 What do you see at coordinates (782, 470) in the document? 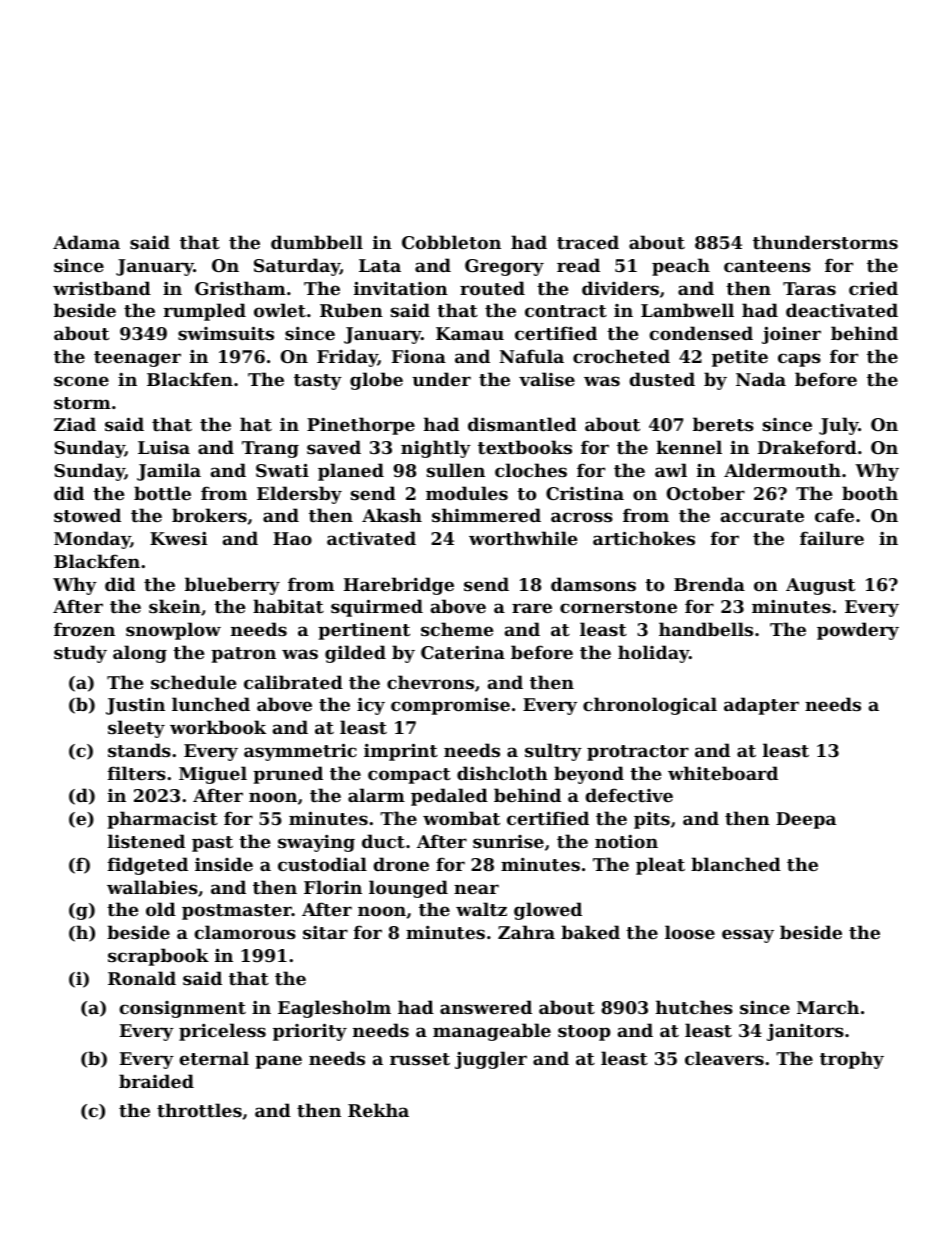
I see `Aldermouth` at bounding box center [782, 470].
